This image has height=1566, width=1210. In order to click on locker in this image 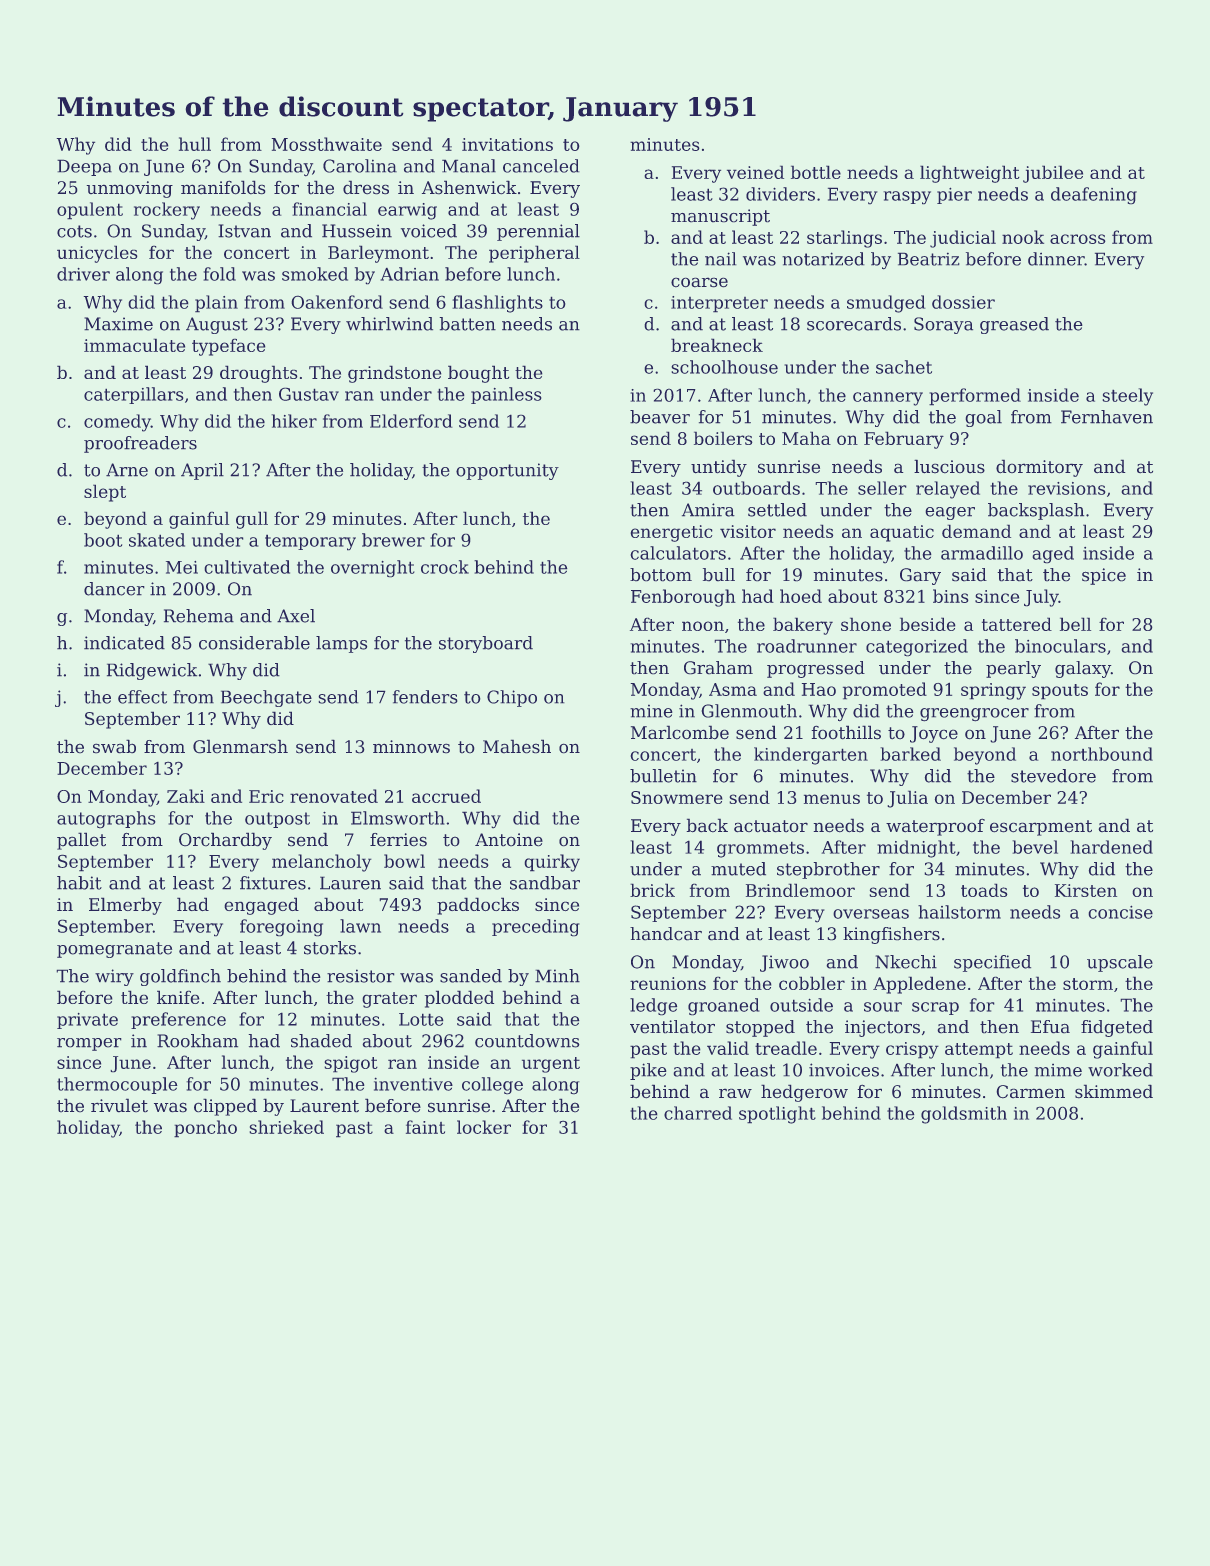, I will do `click(484, 1127)`.
